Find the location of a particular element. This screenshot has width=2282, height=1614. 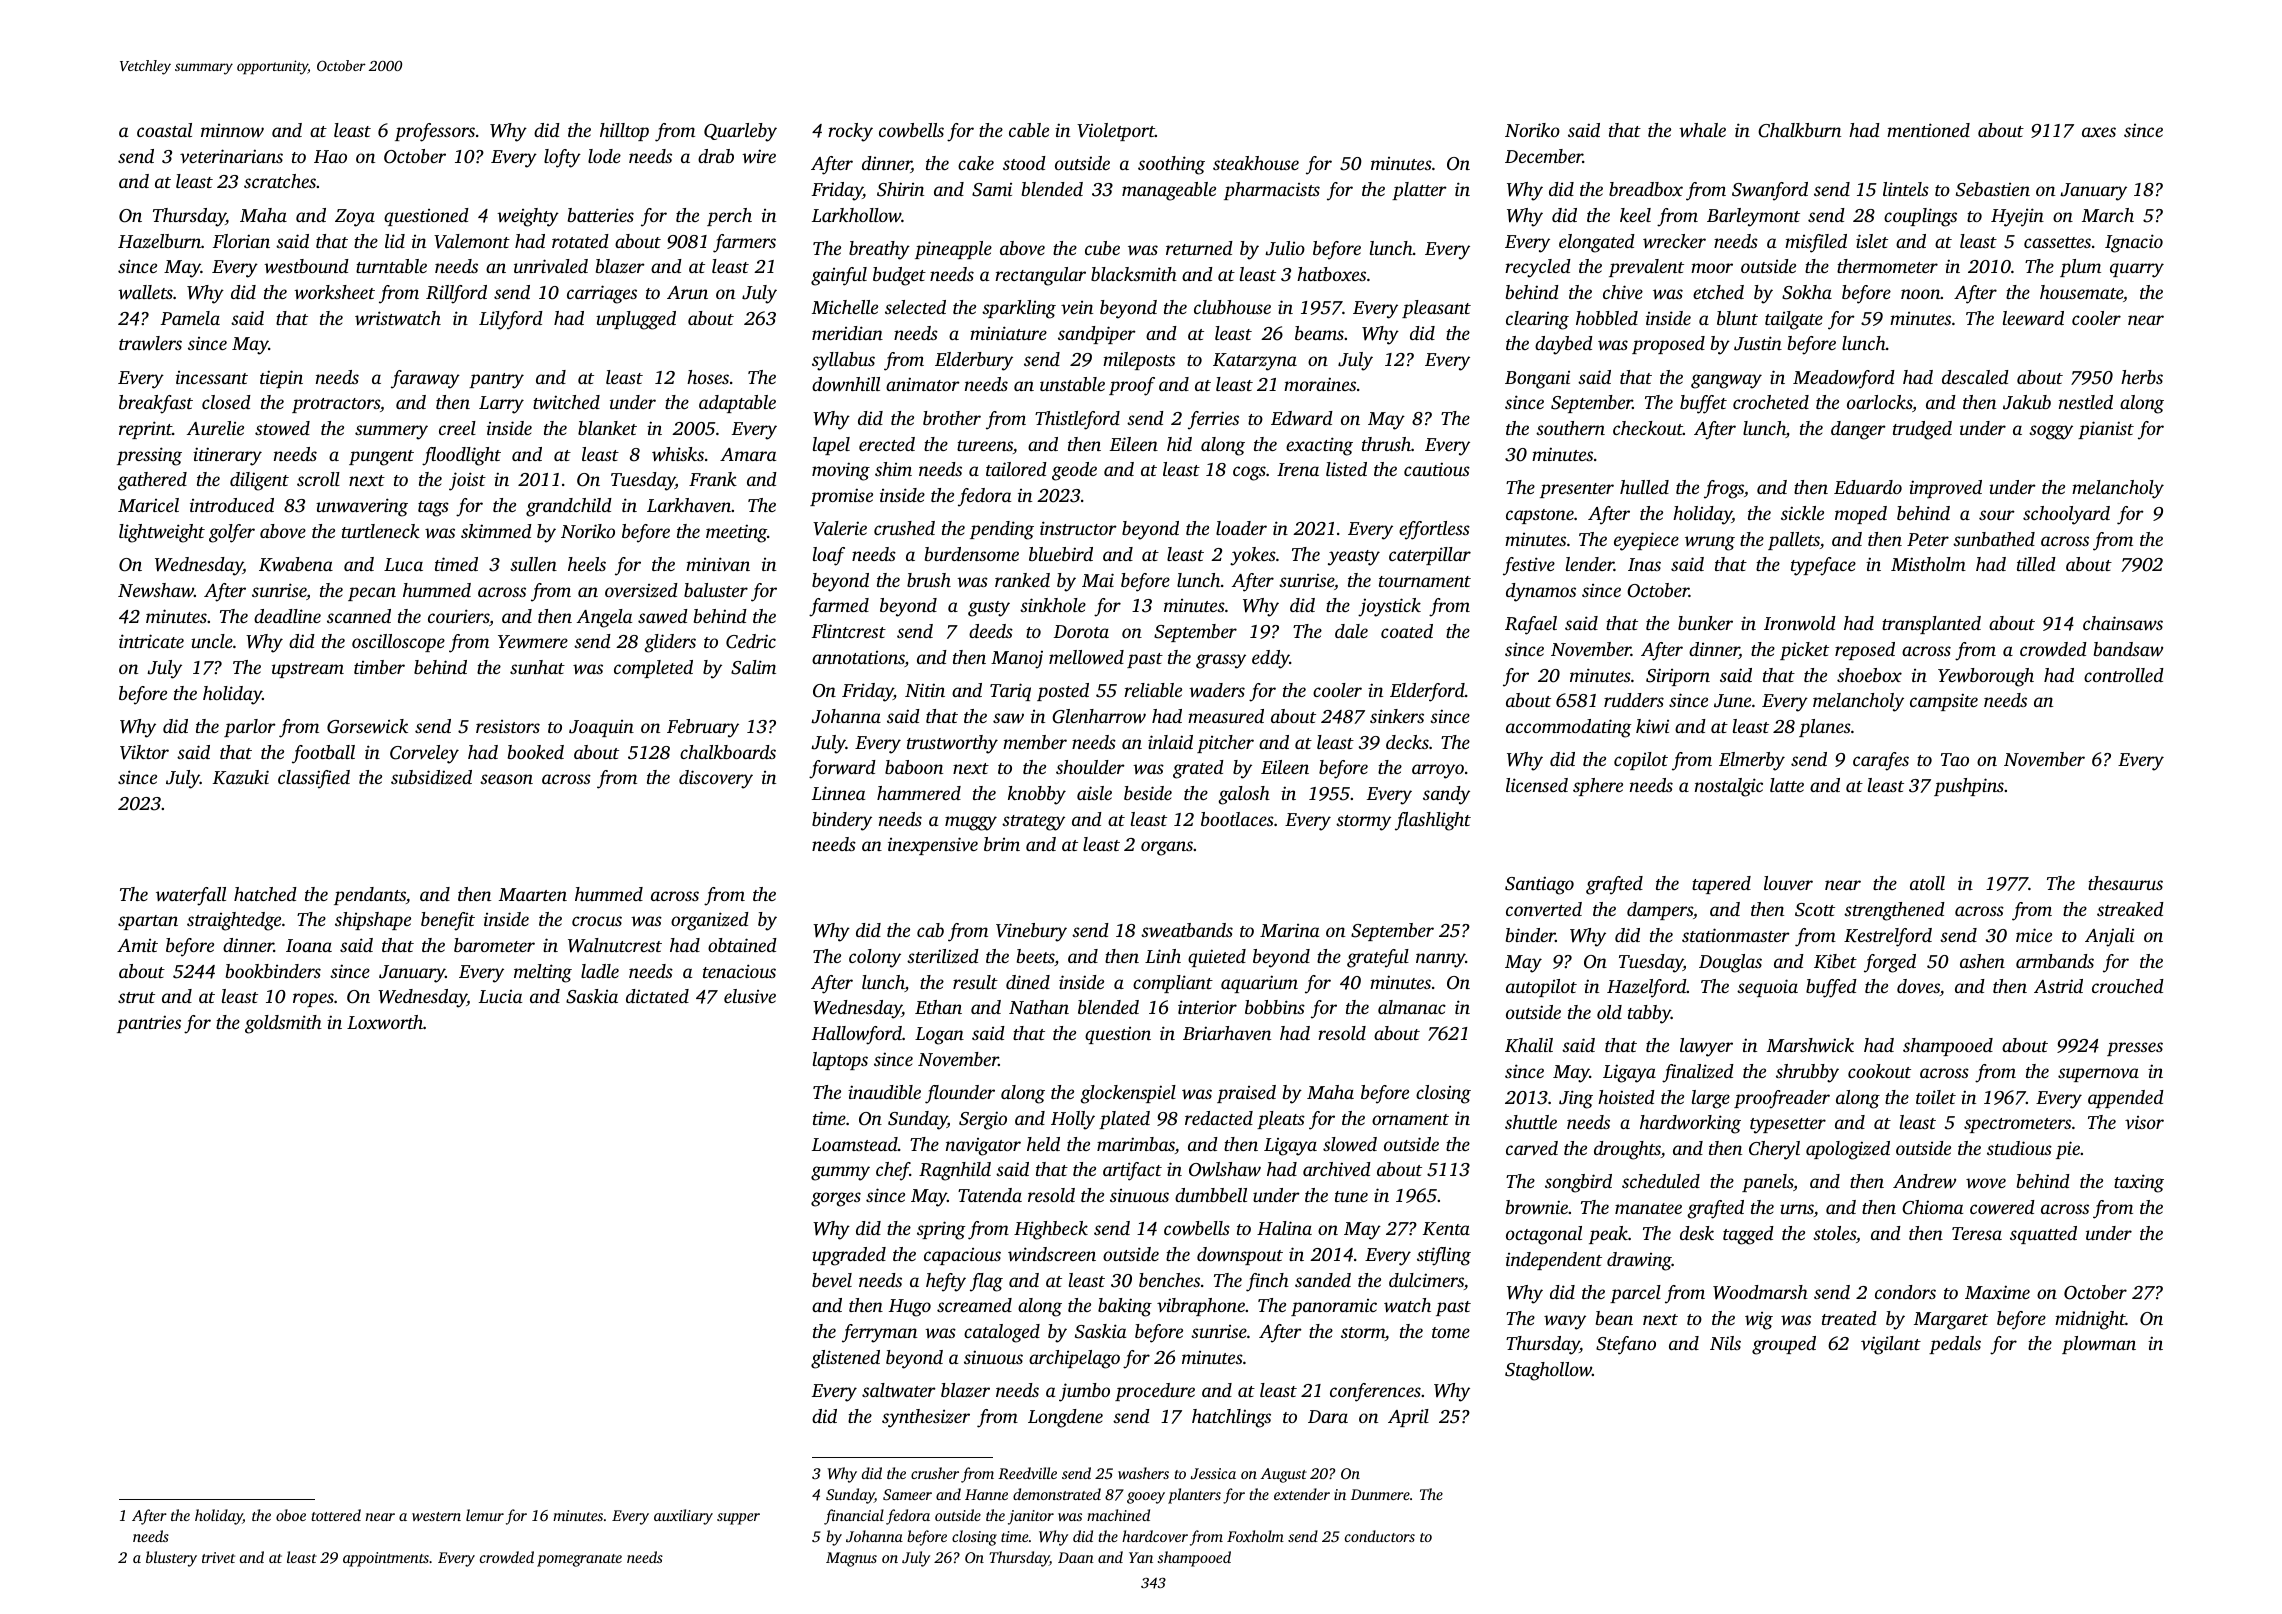

conductors is located at coordinates (1380, 1536).
